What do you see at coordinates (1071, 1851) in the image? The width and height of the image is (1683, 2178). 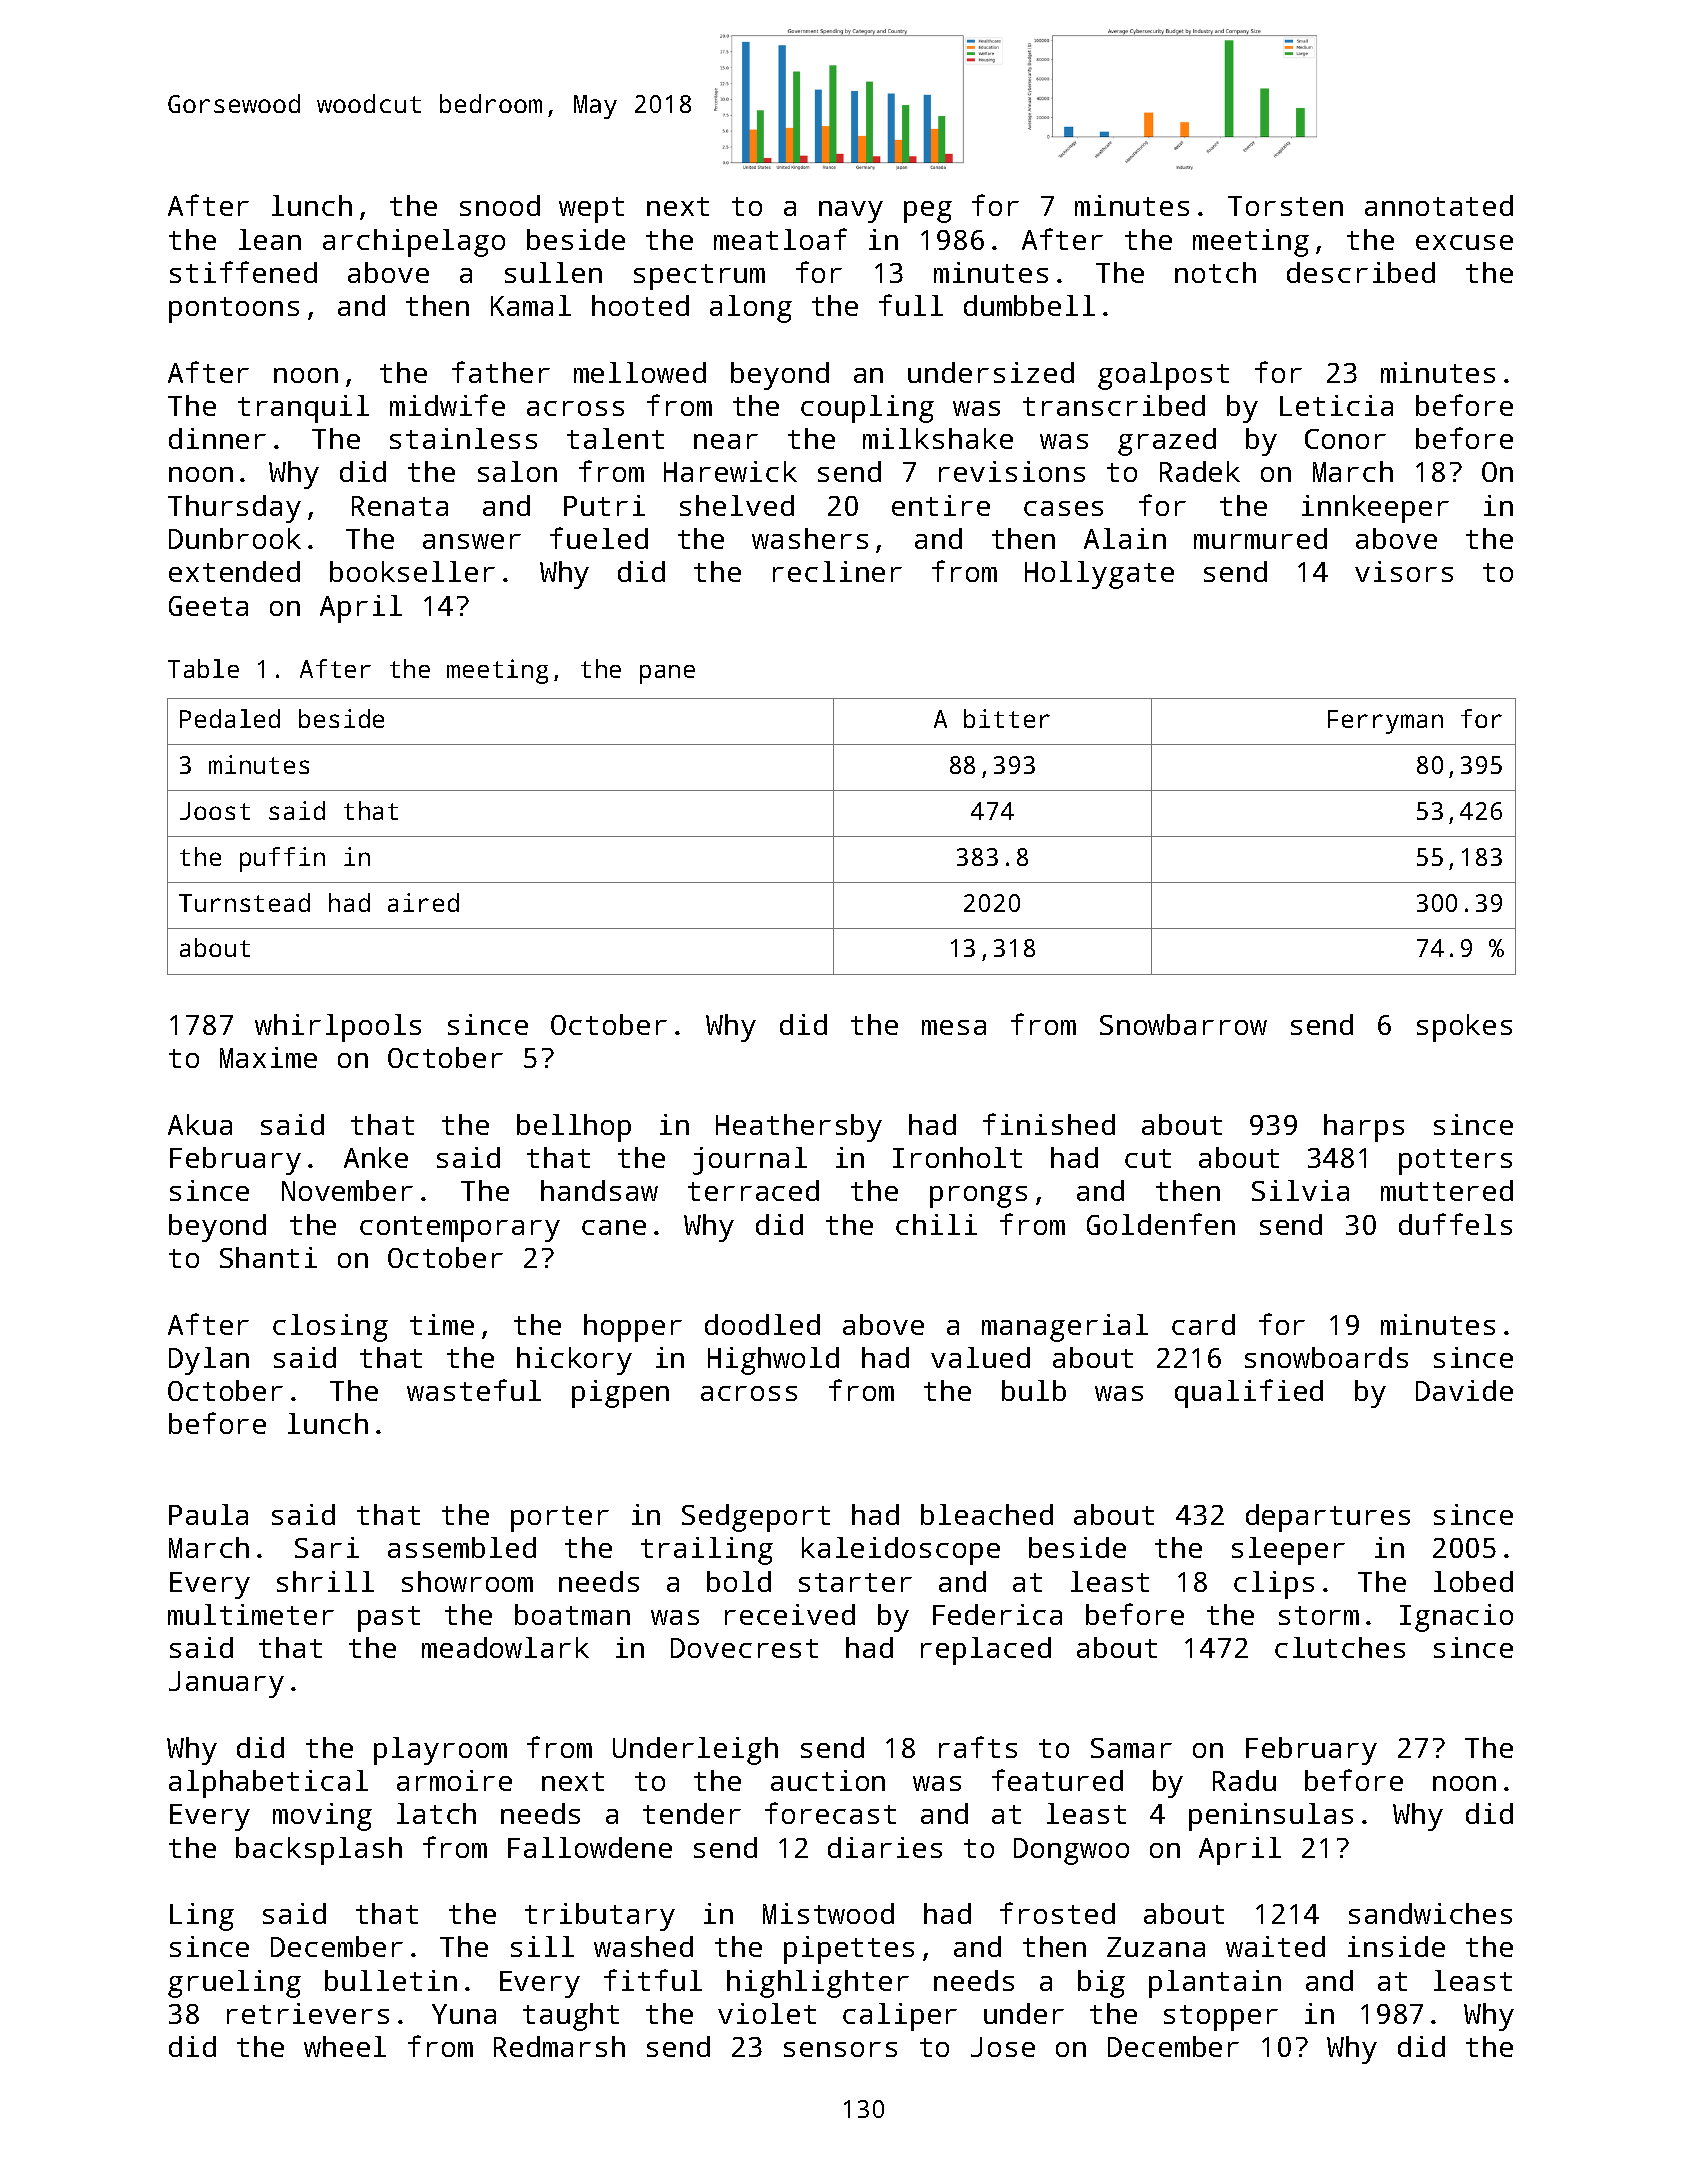 I see `Dongwoo` at bounding box center [1071, 1851].
